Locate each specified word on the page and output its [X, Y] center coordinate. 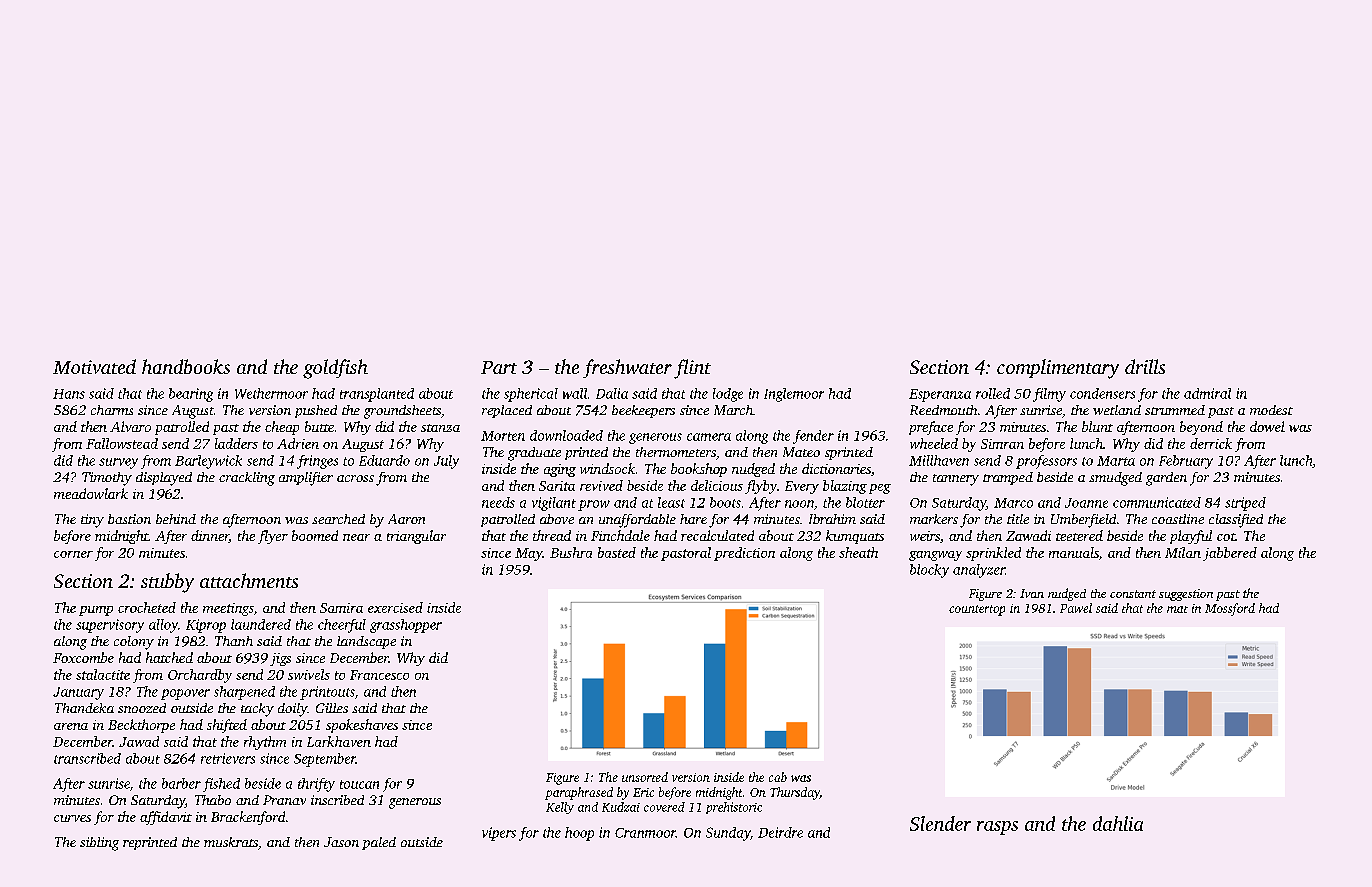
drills [1145, 366]
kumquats [855, 537]
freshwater [627, 368]
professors [1046, 462]
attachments [249, 580]
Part [499, 367]
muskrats [231, 842]
